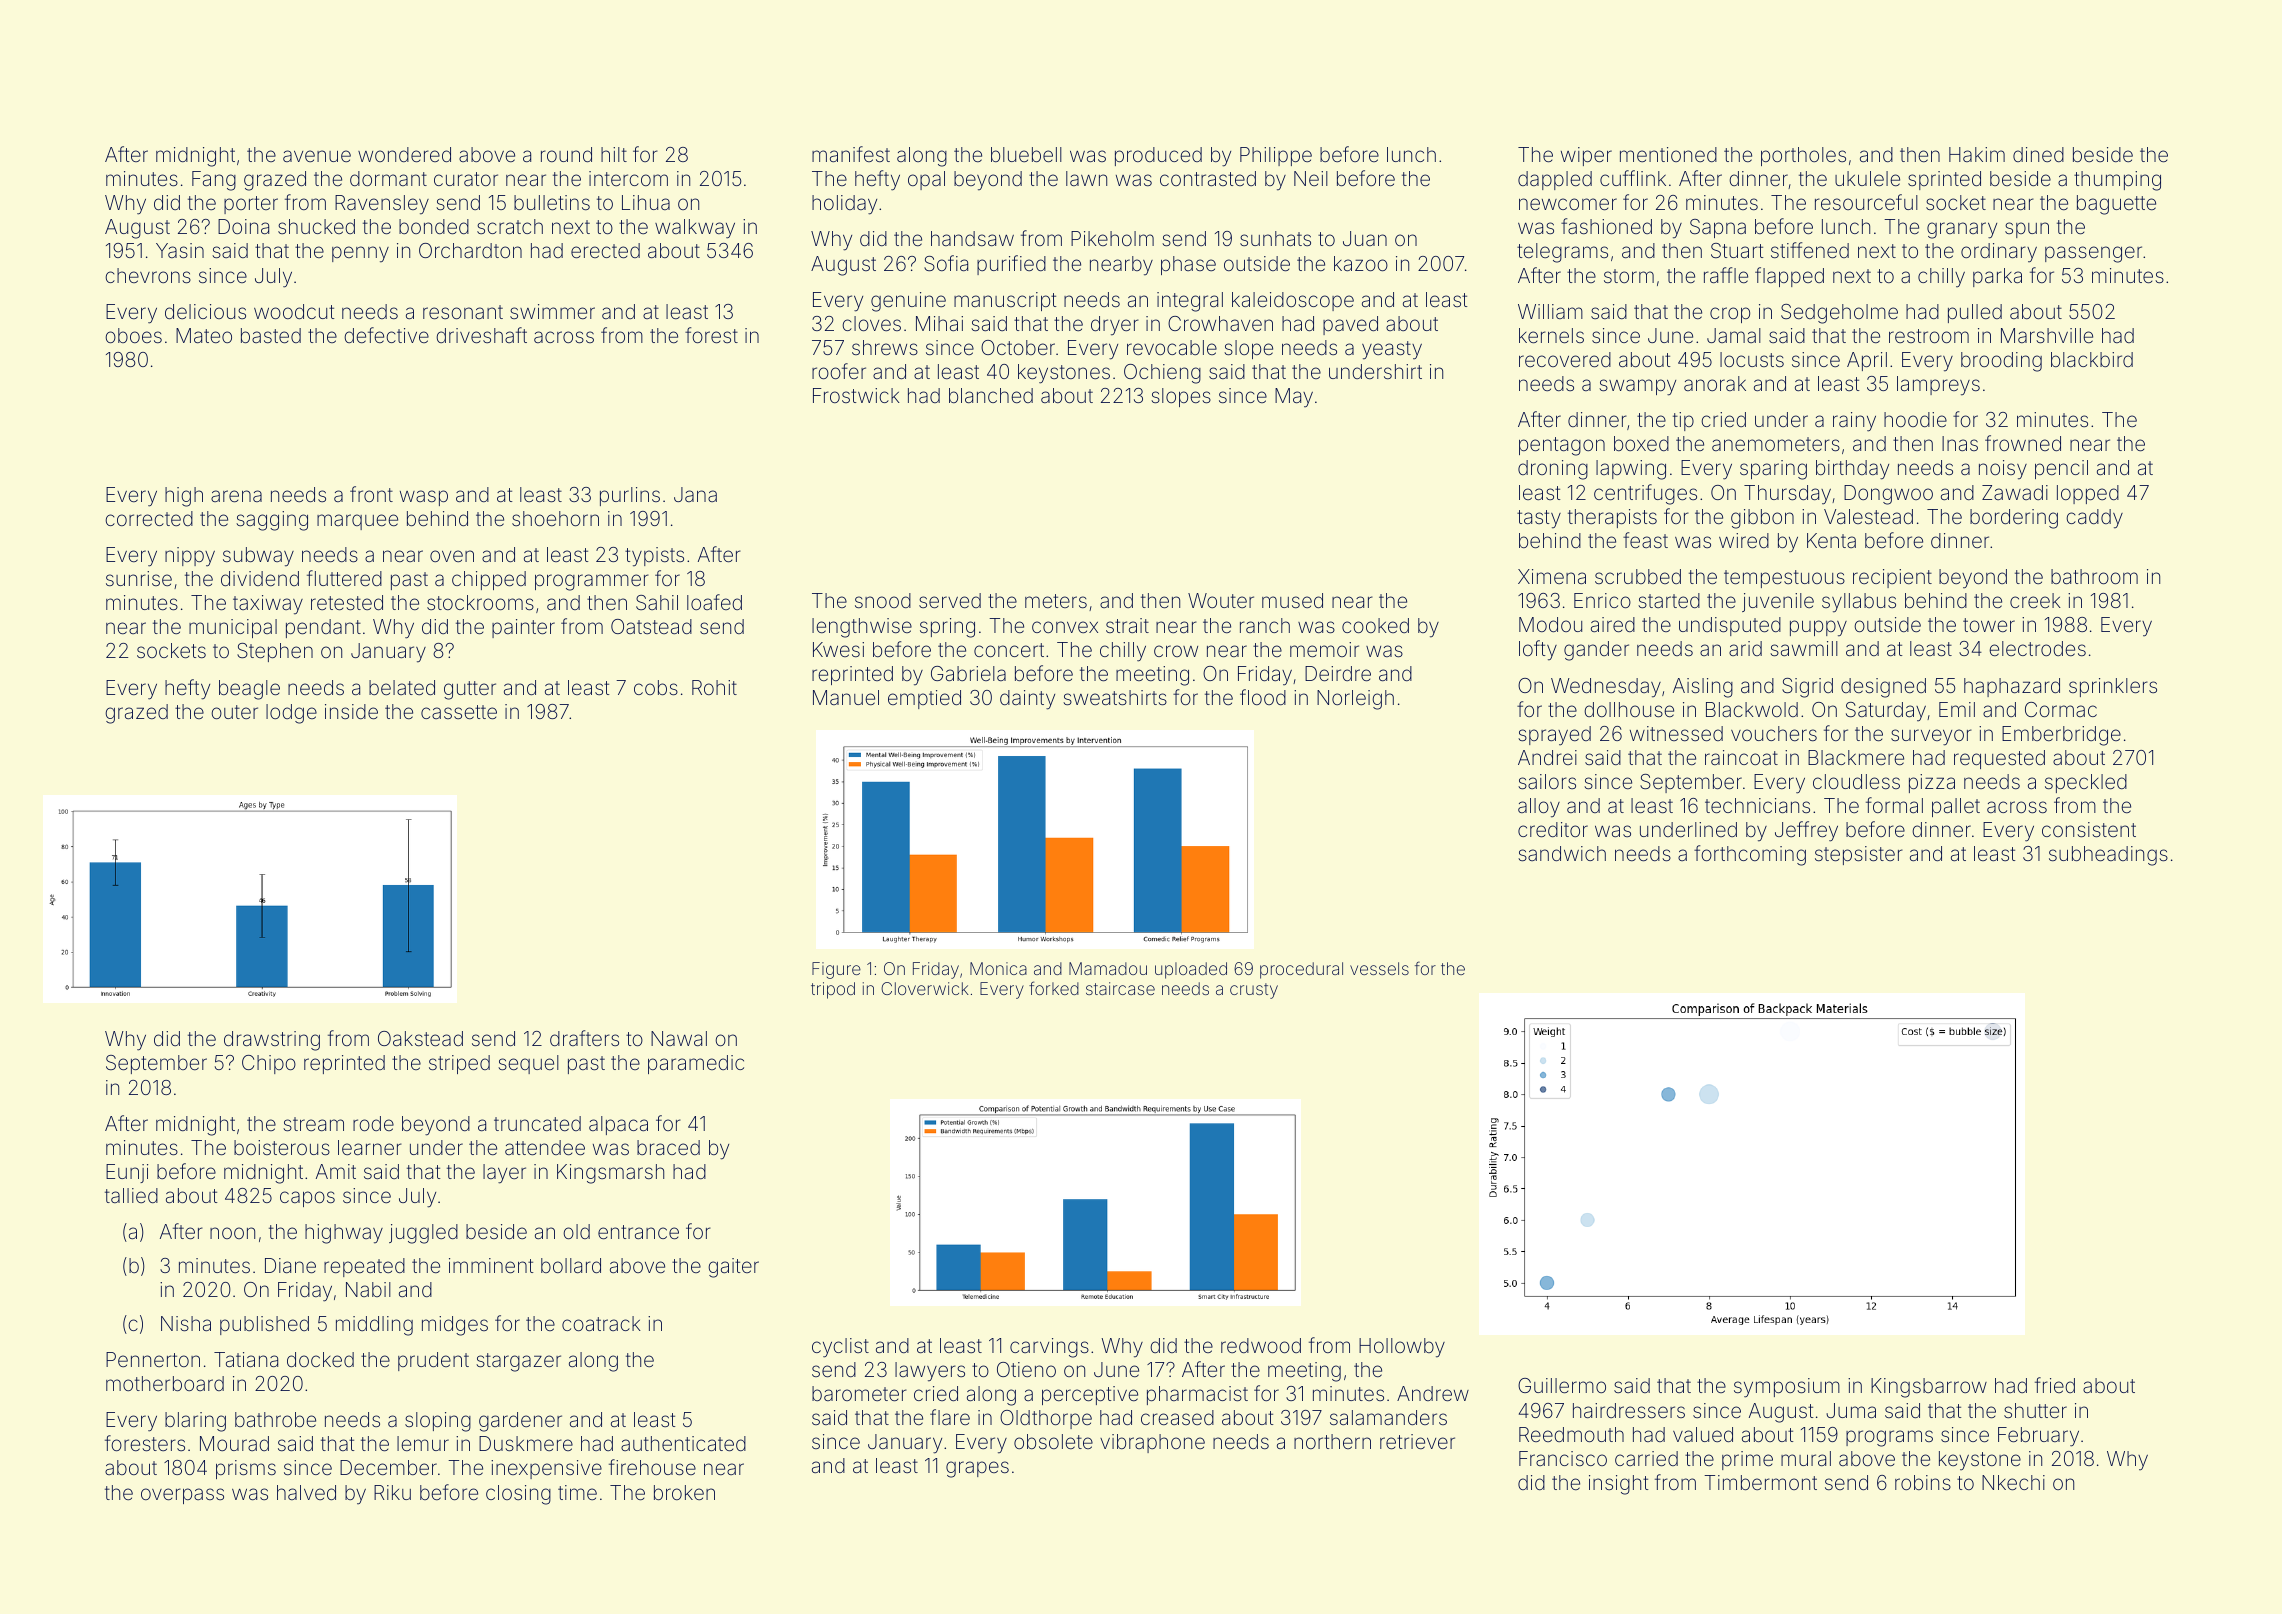  I want to click on firehouse, so click(652, 1467).
